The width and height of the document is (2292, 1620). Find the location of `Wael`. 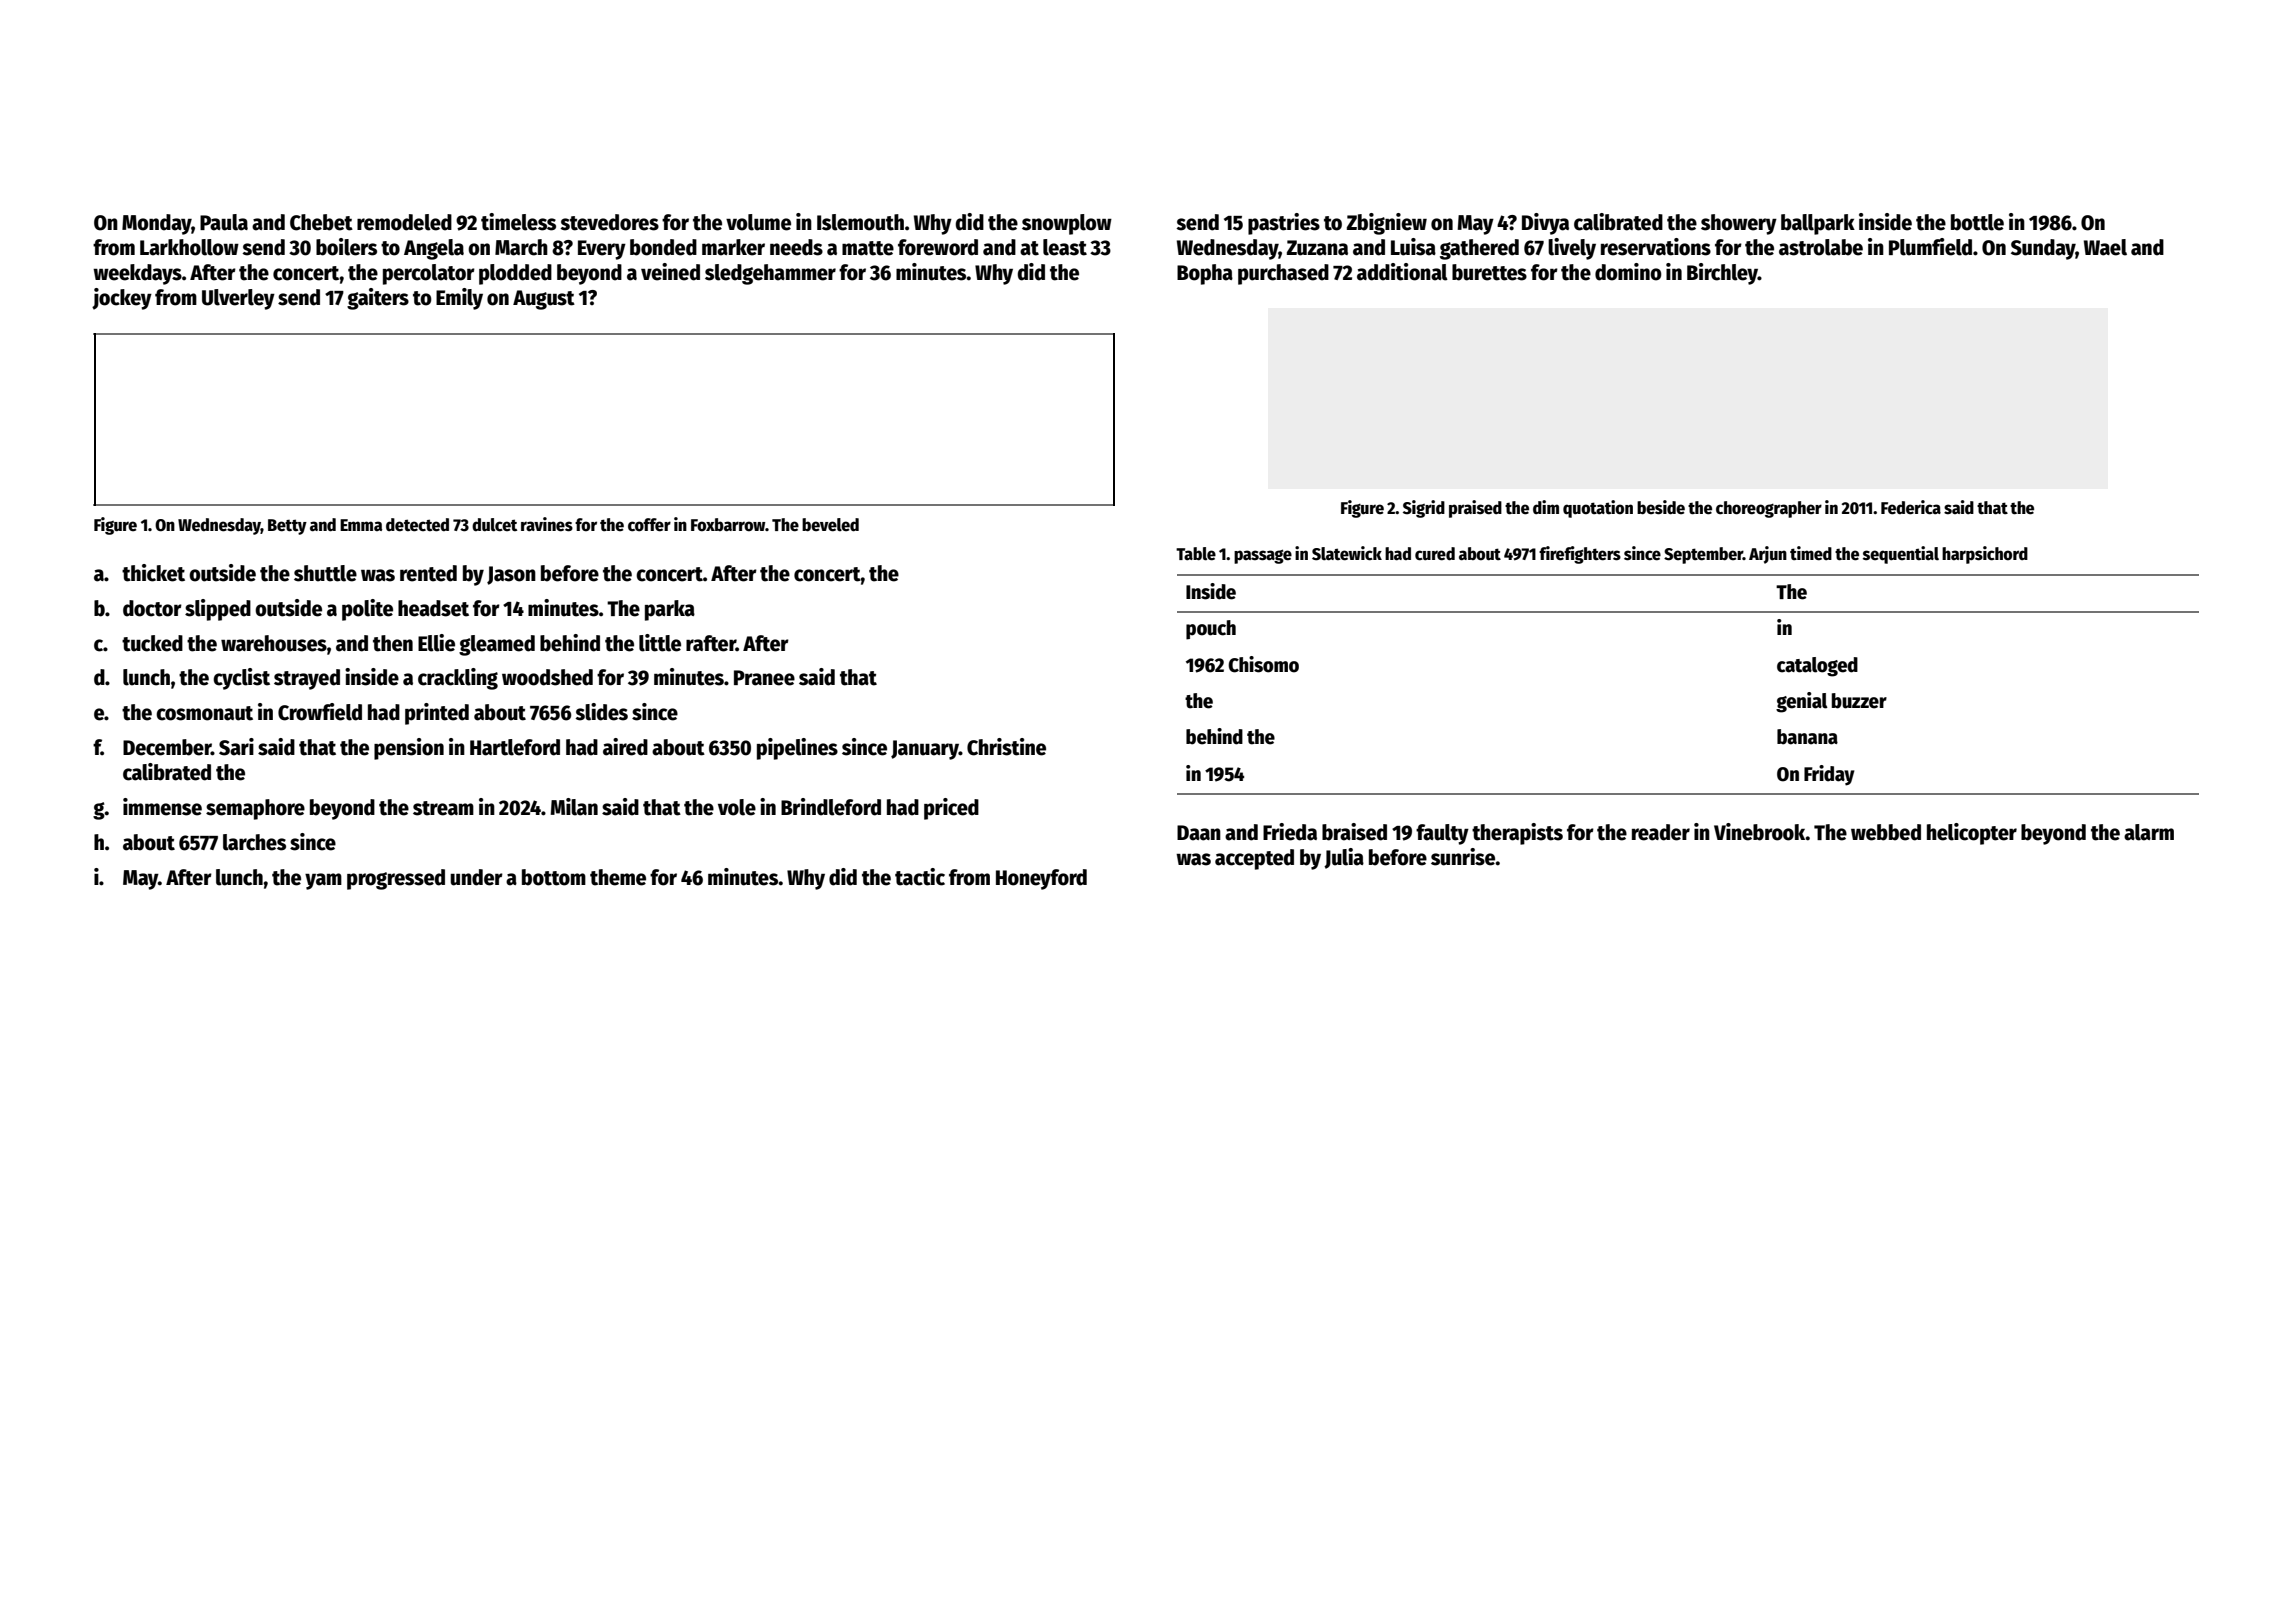

Wael is located at coordinates (2105, 247).
